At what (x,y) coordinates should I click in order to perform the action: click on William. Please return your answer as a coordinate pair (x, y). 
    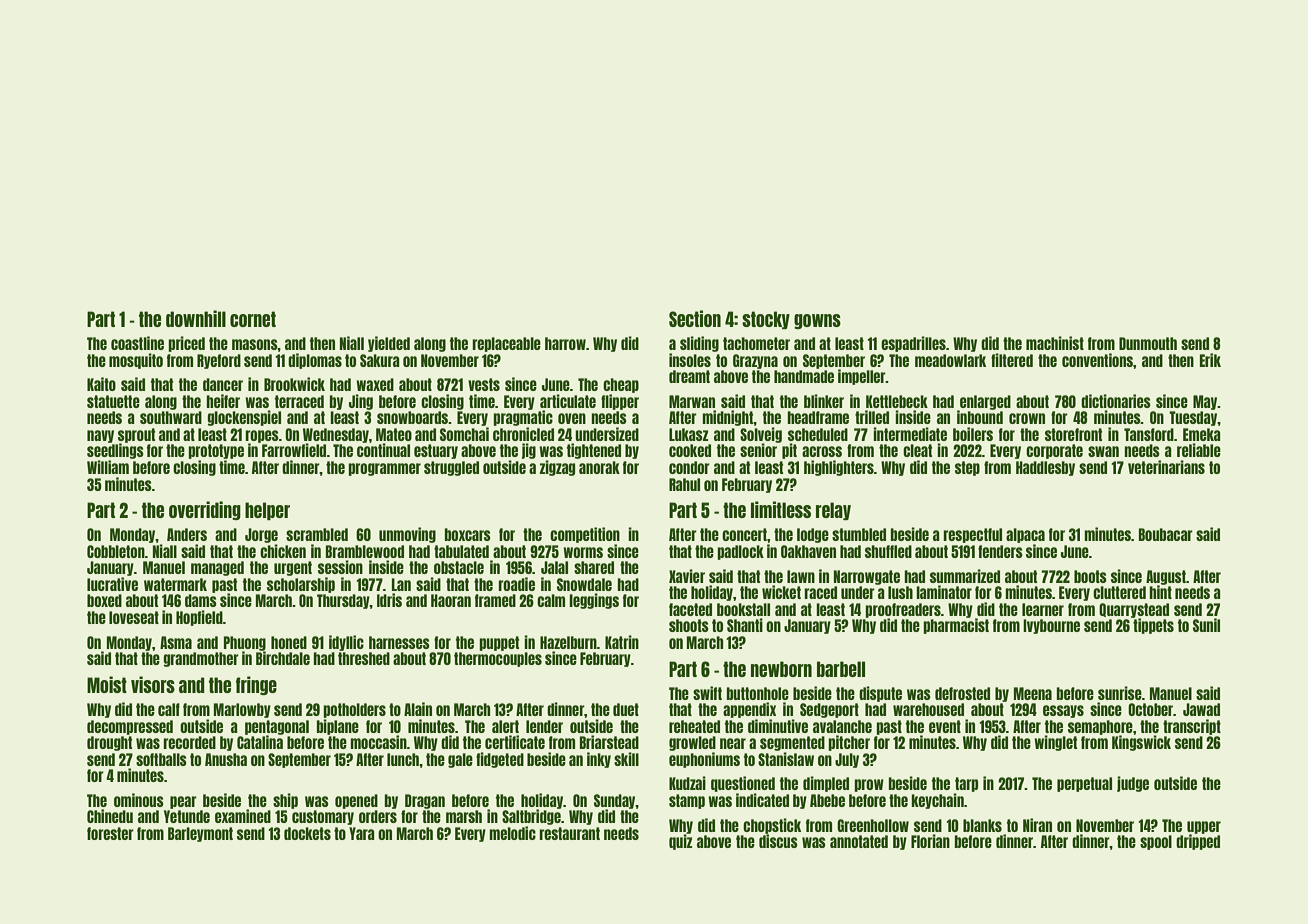
    Looking at the image, I should click on (108, 467).
